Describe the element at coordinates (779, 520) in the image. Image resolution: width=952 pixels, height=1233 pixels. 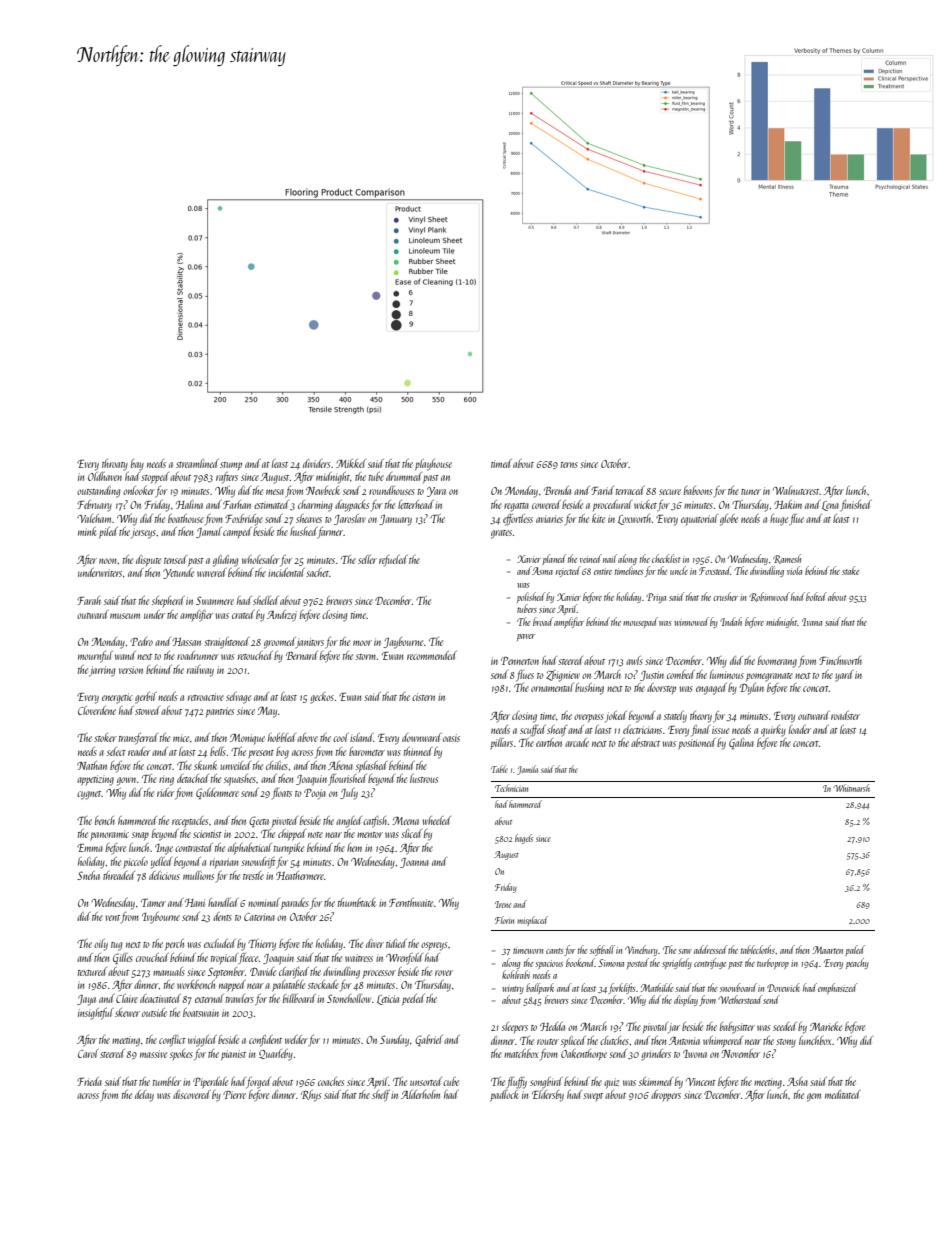
I see `huge` at that location.
